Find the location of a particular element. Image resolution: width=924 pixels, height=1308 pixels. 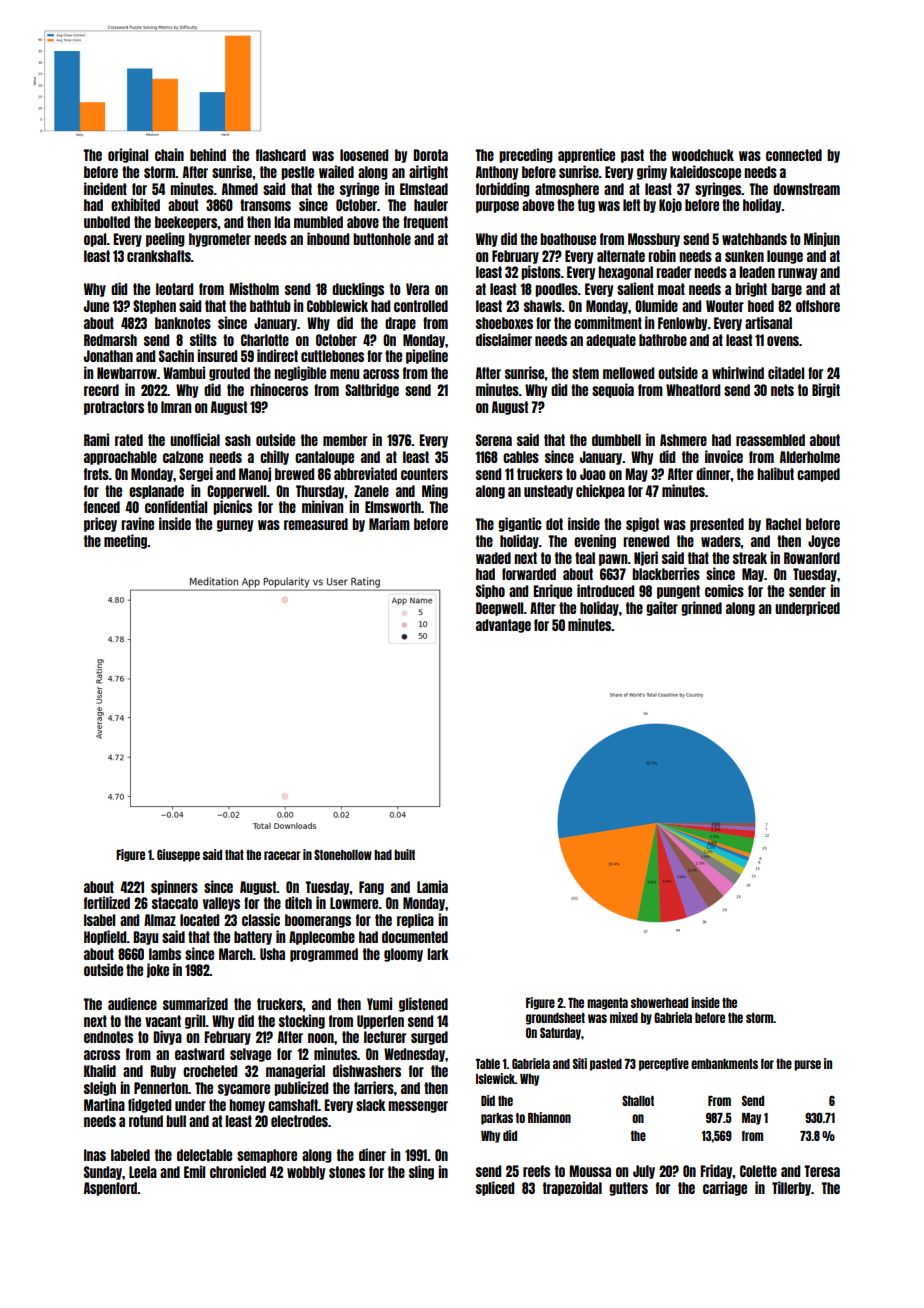

purse is located at coordinates (807, 1065).
